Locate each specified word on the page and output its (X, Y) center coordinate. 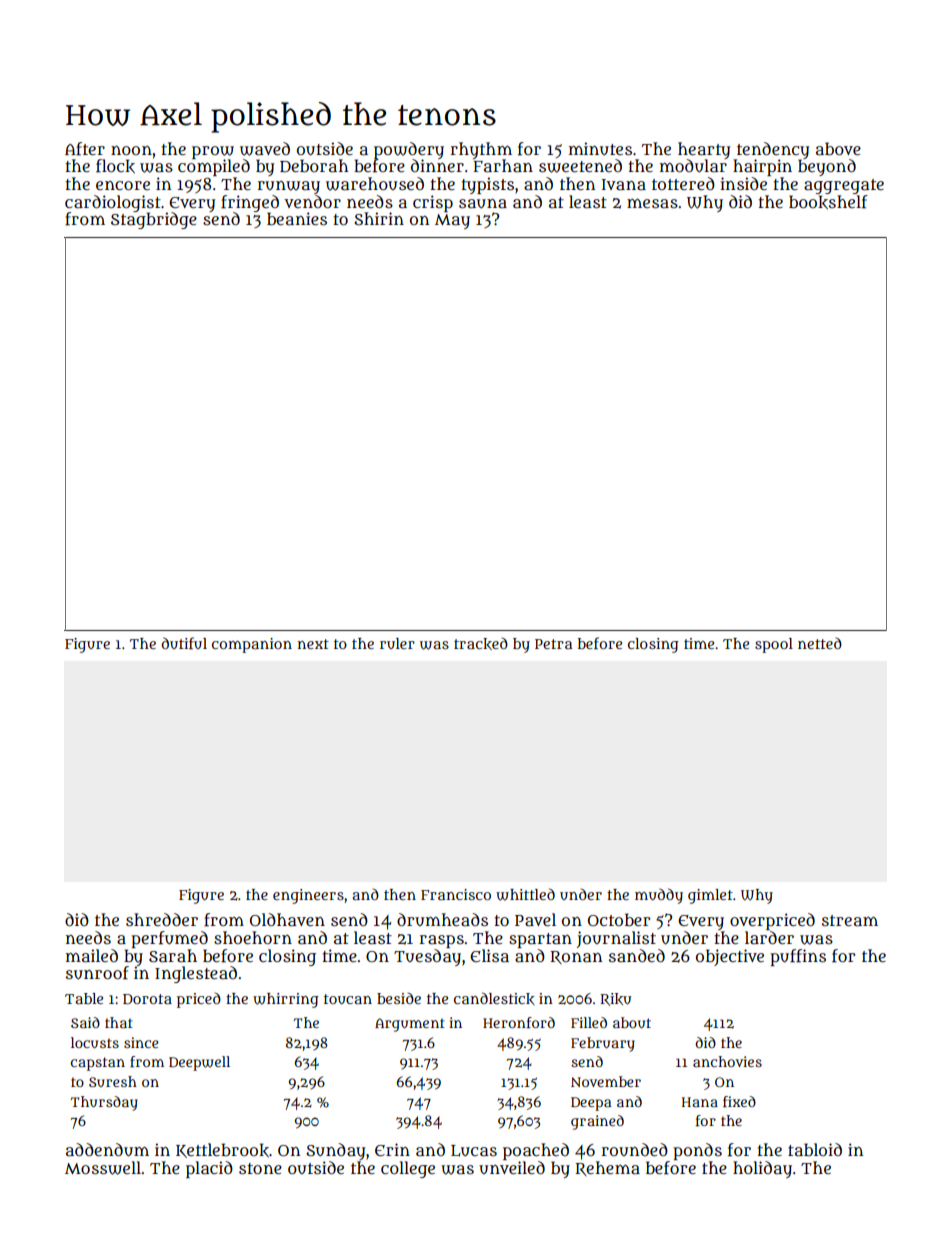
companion (252, 645)
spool (774, 645)
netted (820, 643)
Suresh (113, 1081)
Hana (700, 1102)
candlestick (494, 998)
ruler (397, 643)
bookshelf (828, 202)
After (85, 149)
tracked (481, 643)
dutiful (184, 643)
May (452, 221)
